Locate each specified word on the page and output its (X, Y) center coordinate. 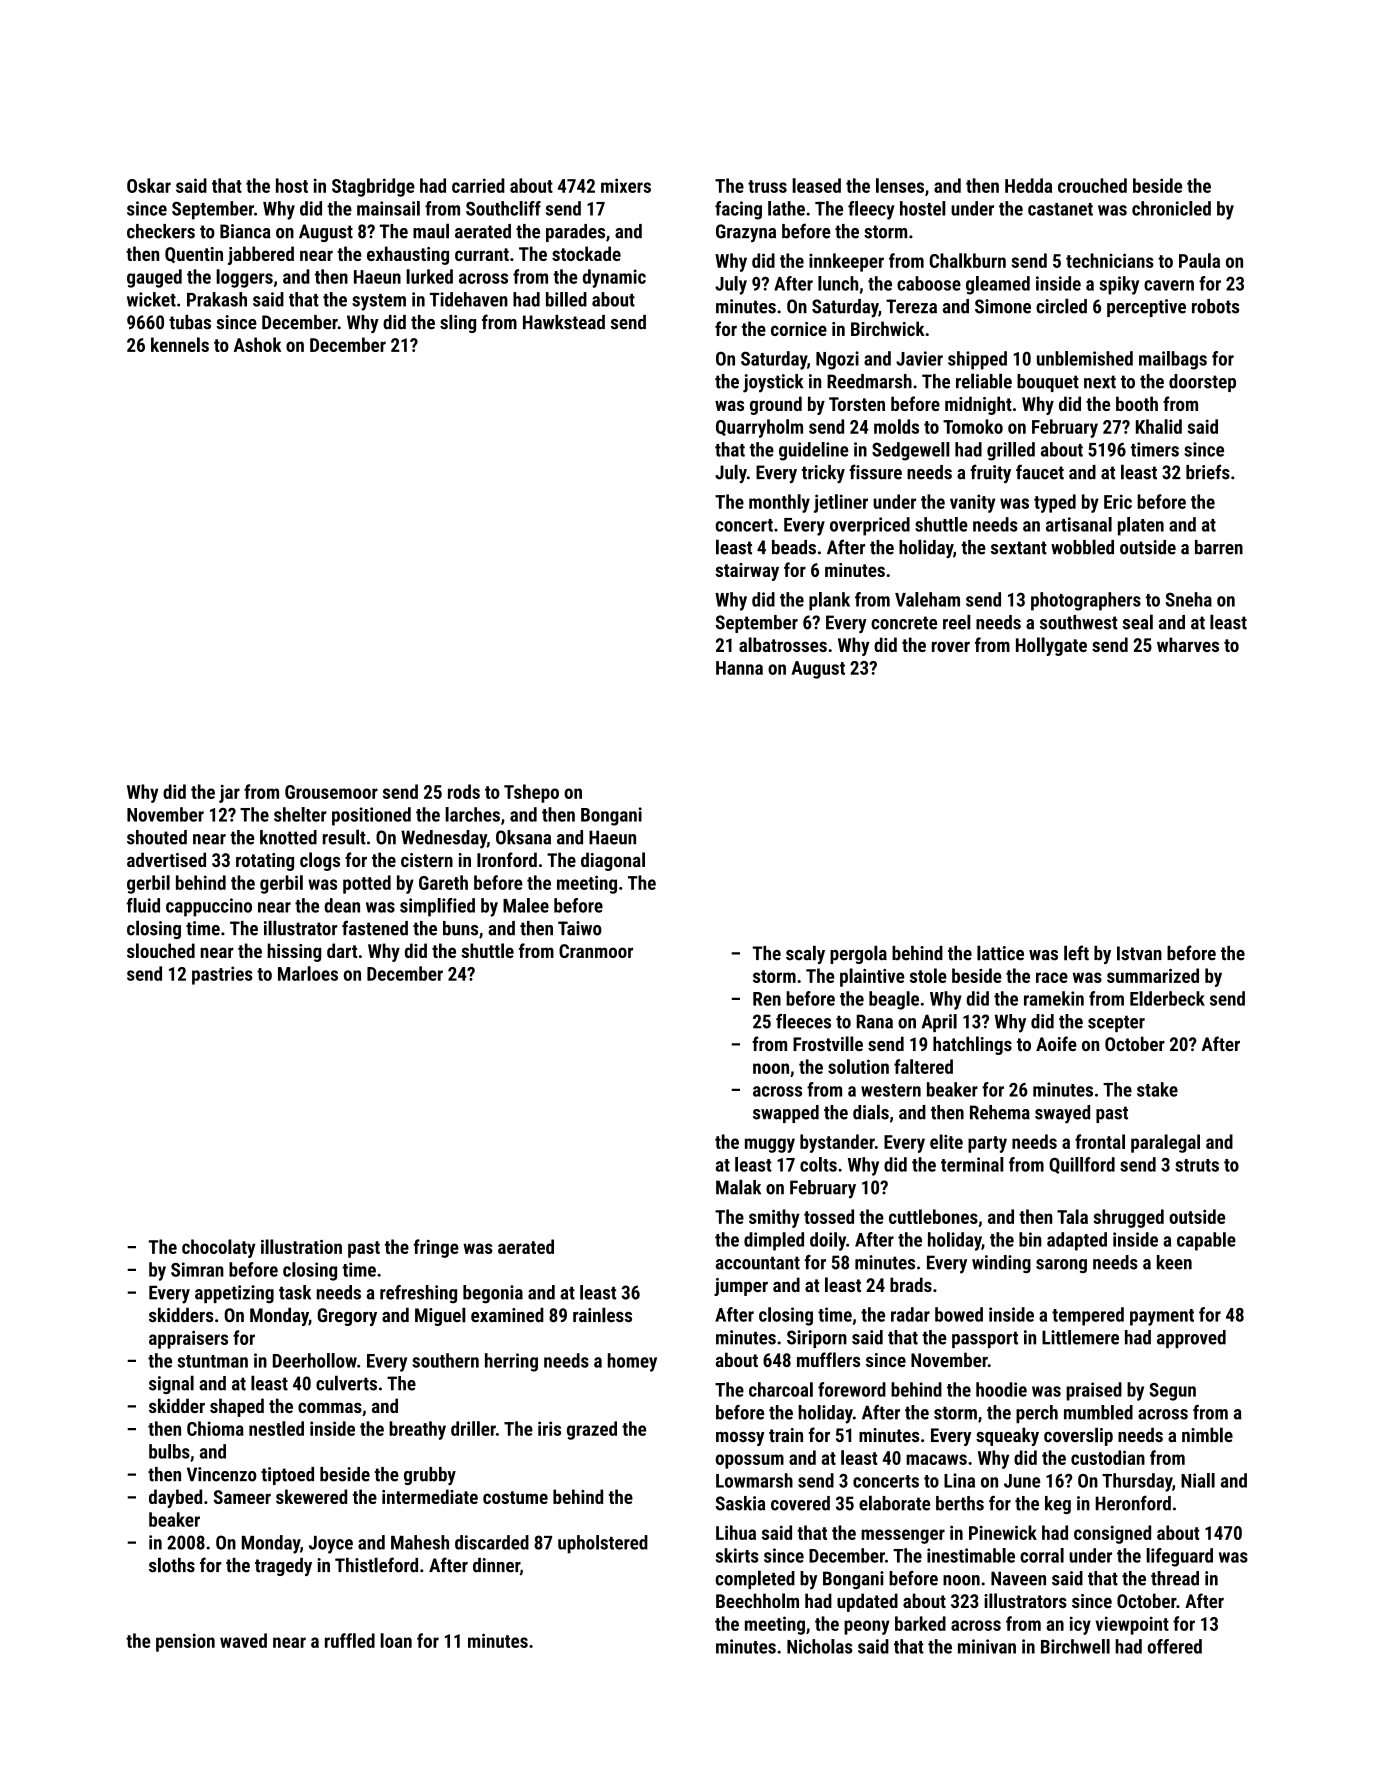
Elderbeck (1167, 998)
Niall (1198, 1480)
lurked (429, 276)
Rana (875, 1021)
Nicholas (820, 1646)
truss (767, 186)
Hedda (1028, 185)
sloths (172, 1565)
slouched (161, 950)
